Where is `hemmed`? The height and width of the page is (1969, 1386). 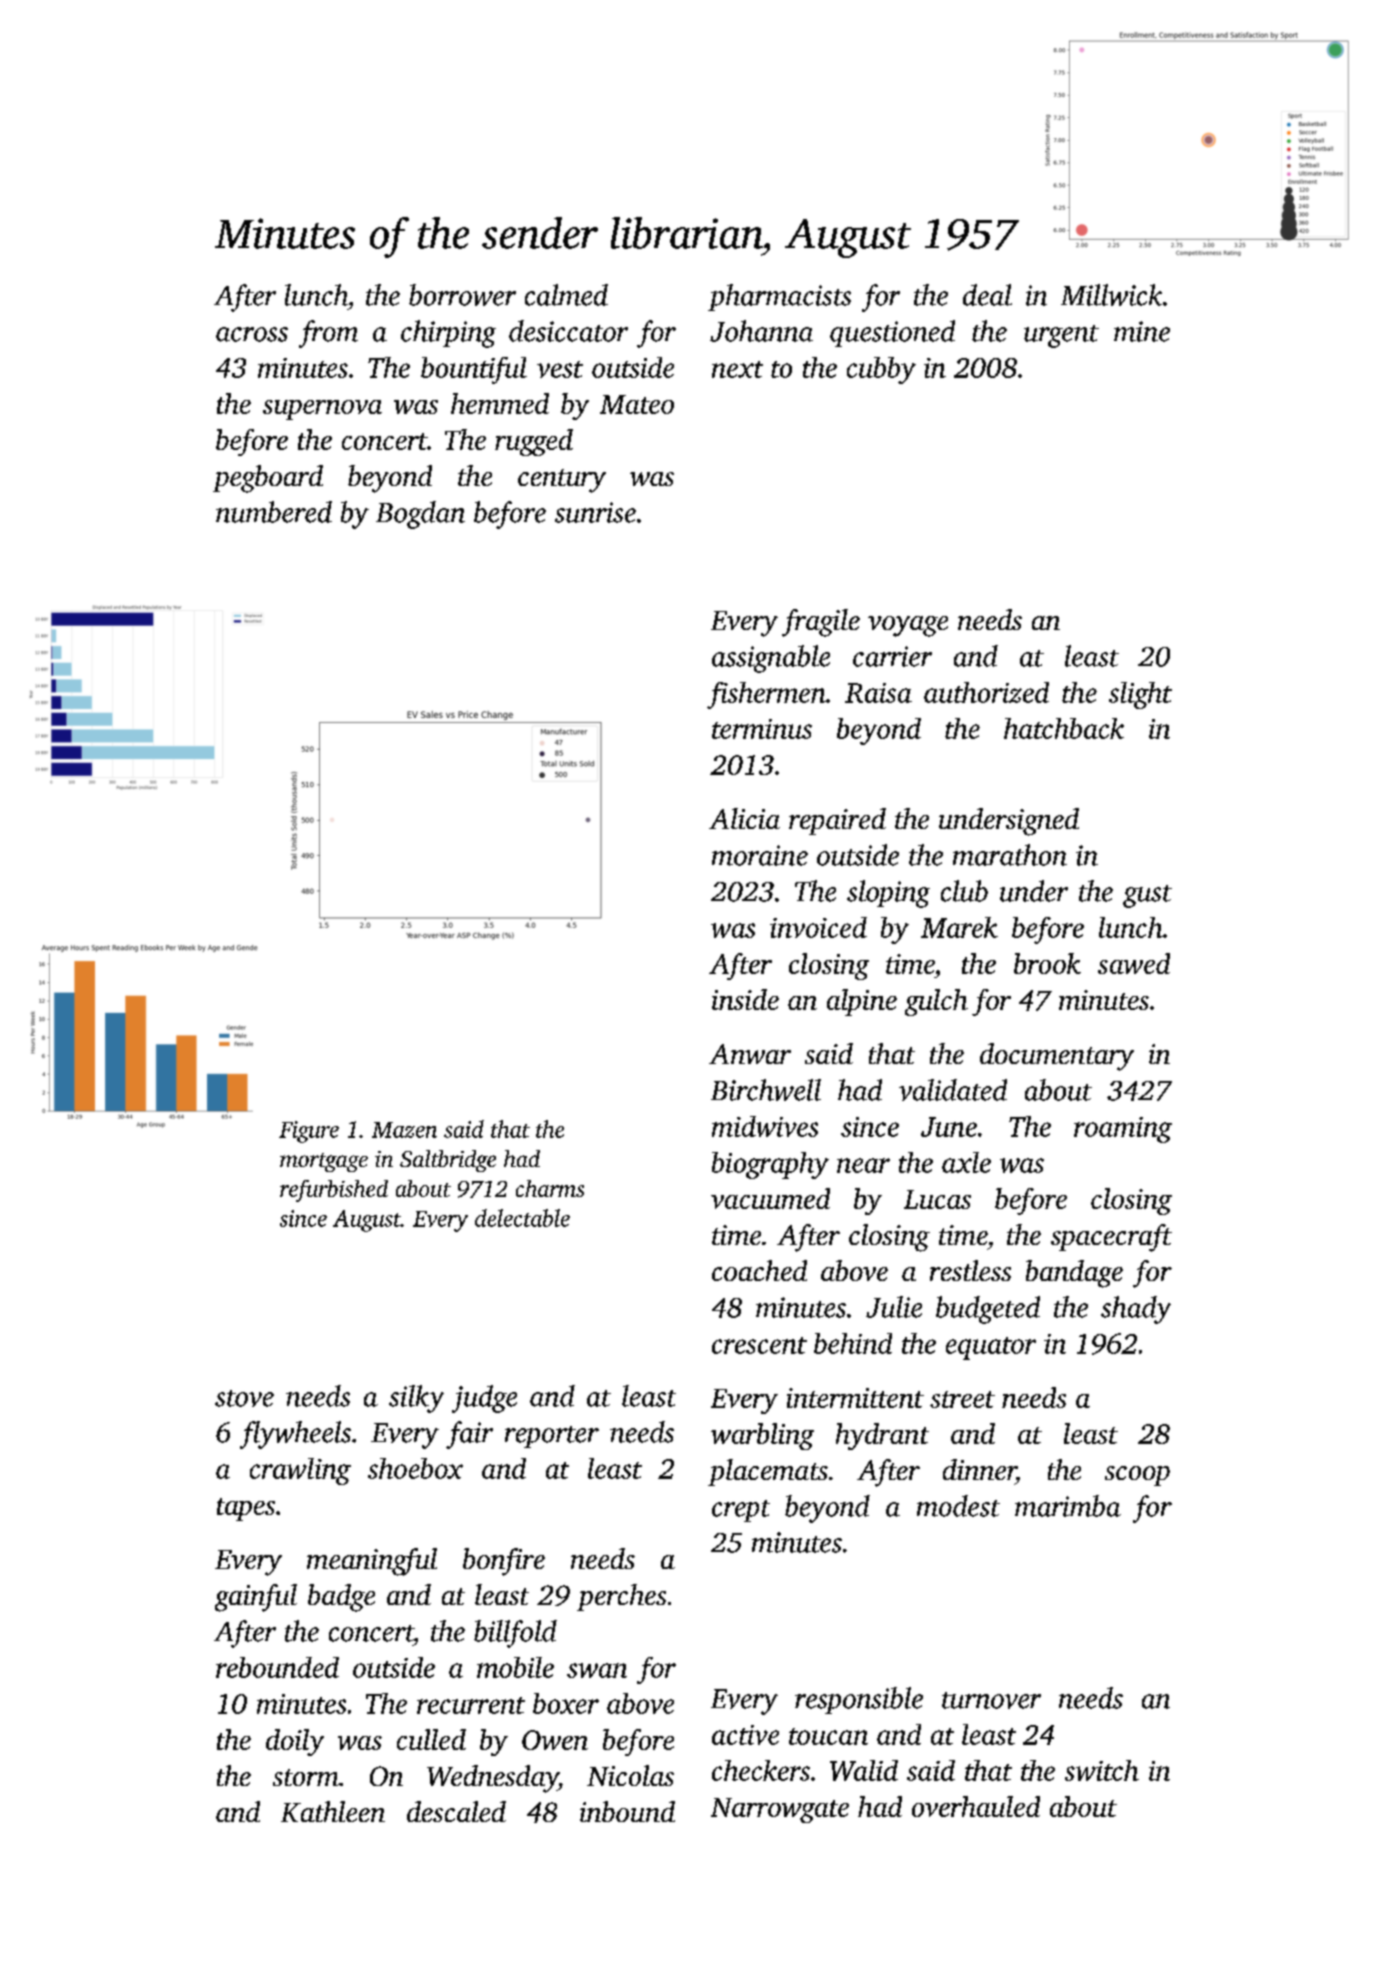
hemmed is located at coordinates (500, 403).
